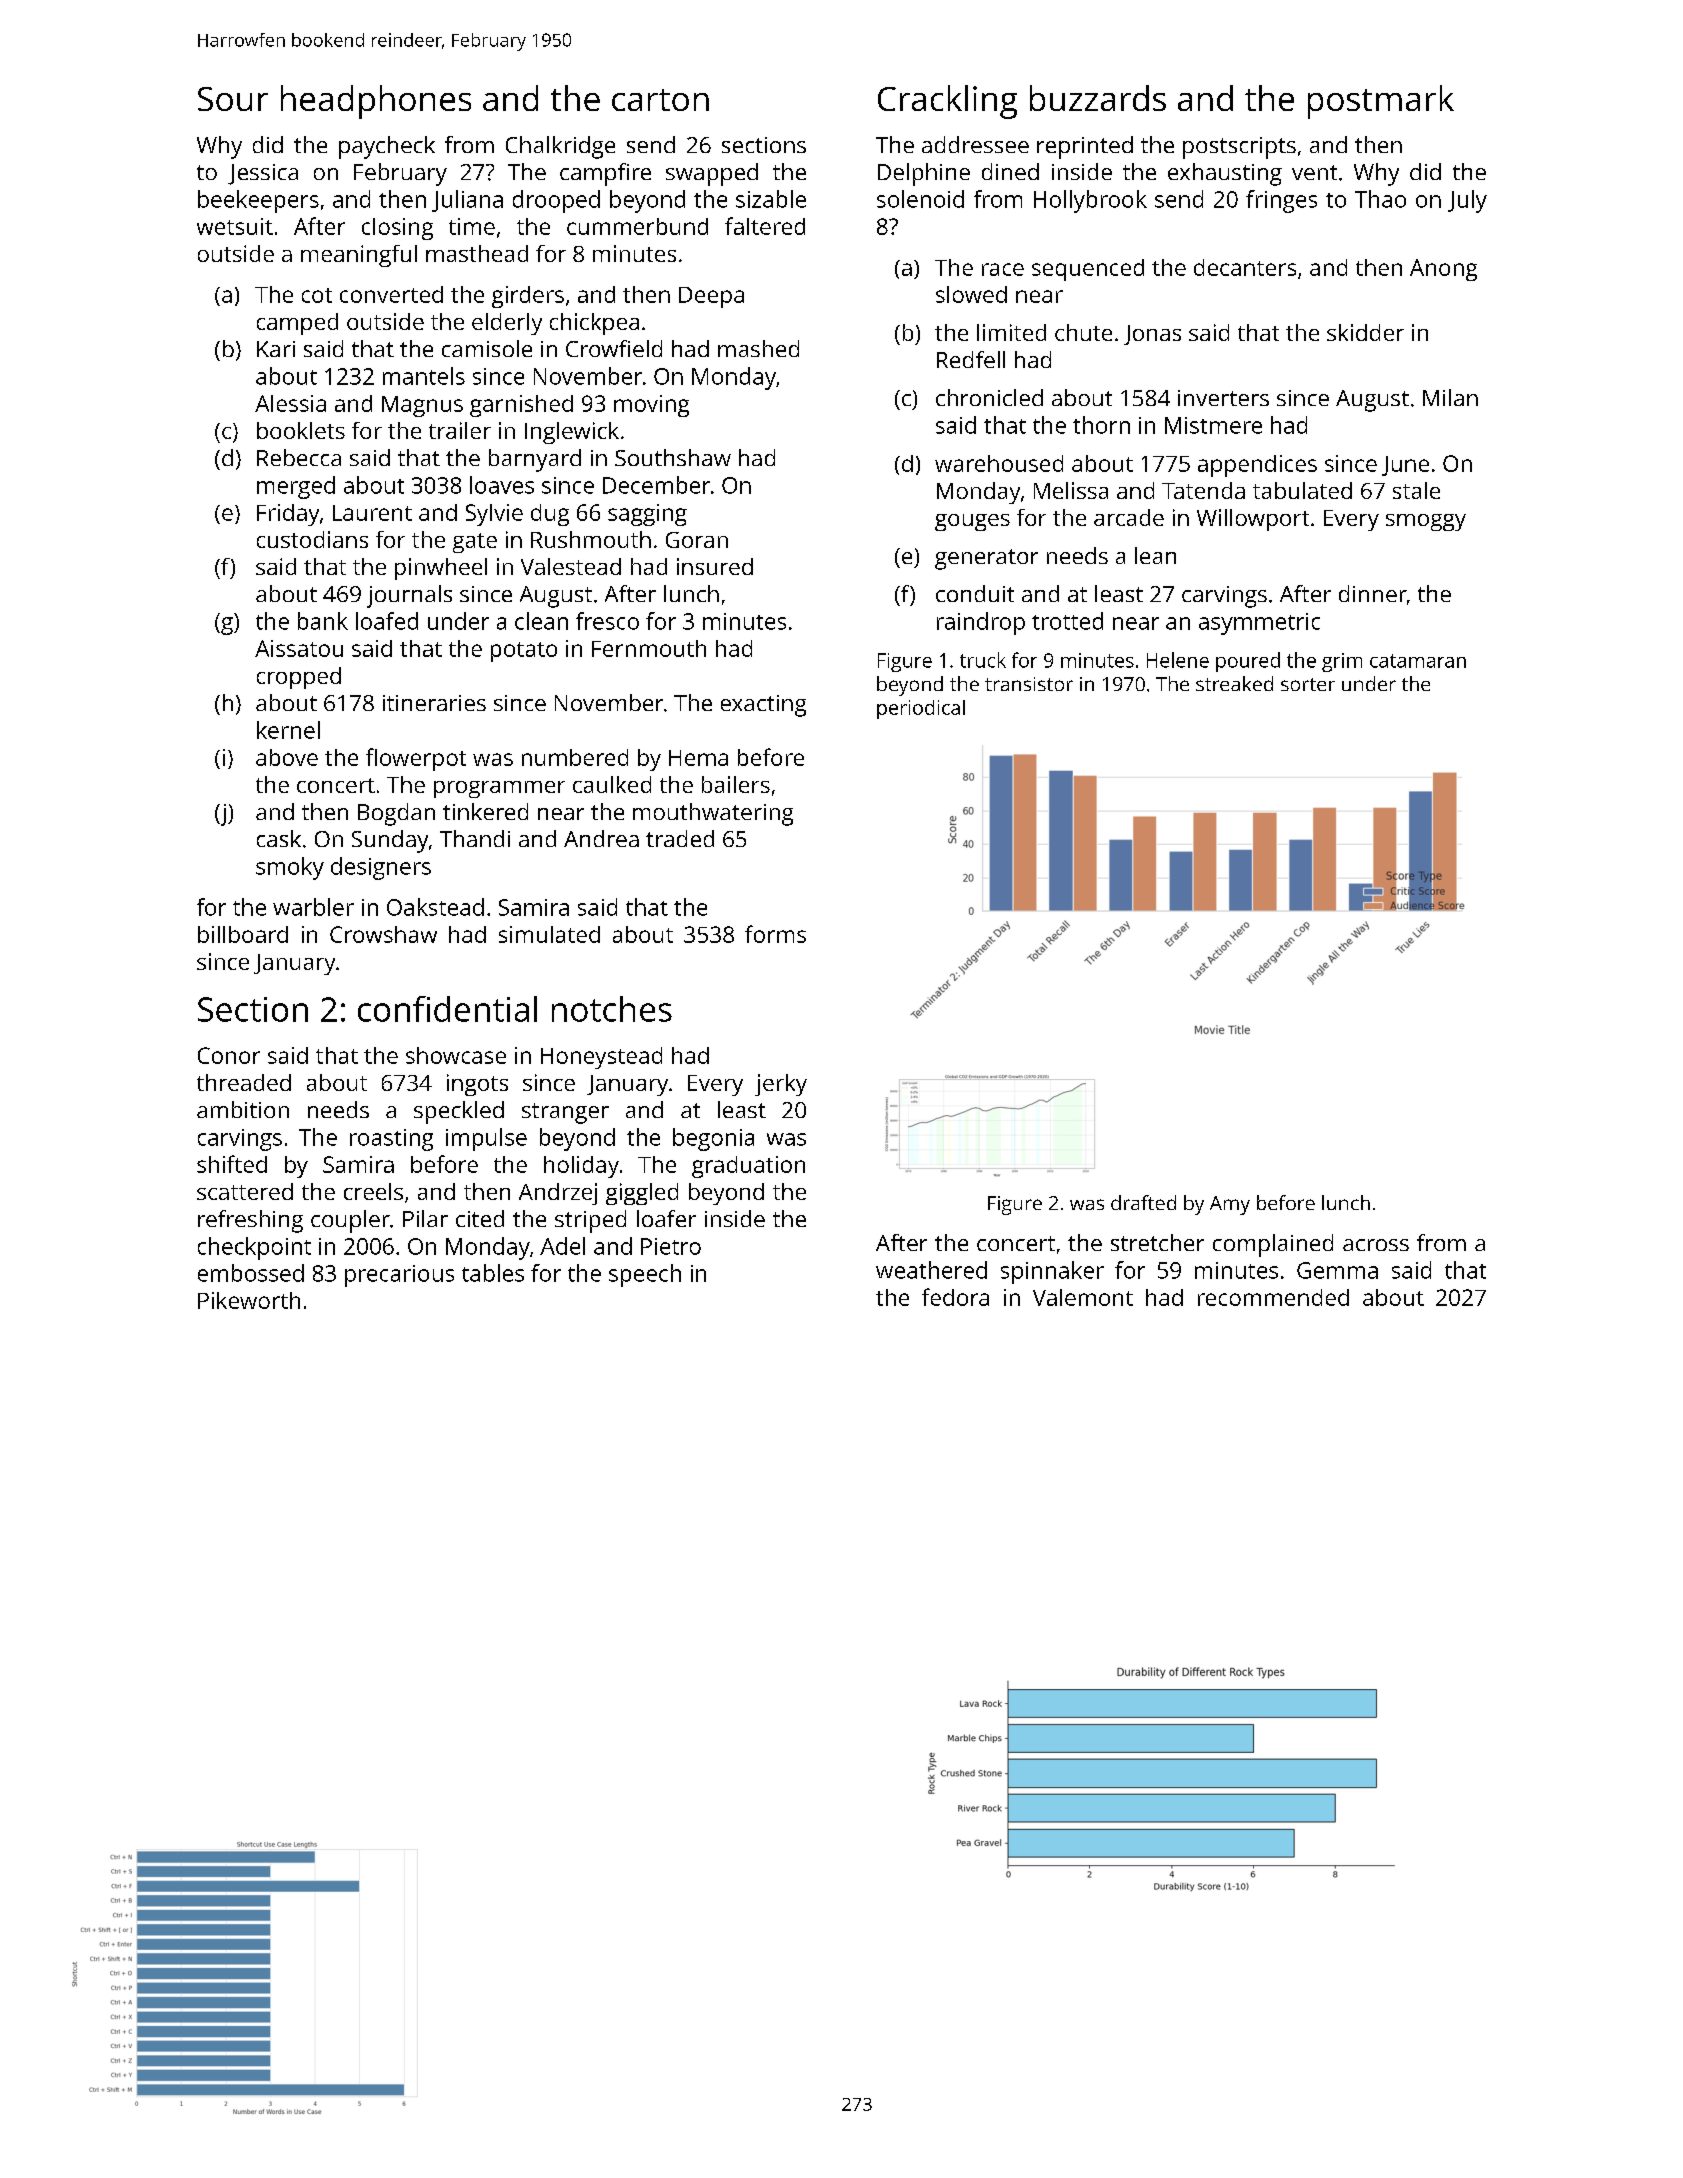  I want to click on thorn, so click(1101, 425).
